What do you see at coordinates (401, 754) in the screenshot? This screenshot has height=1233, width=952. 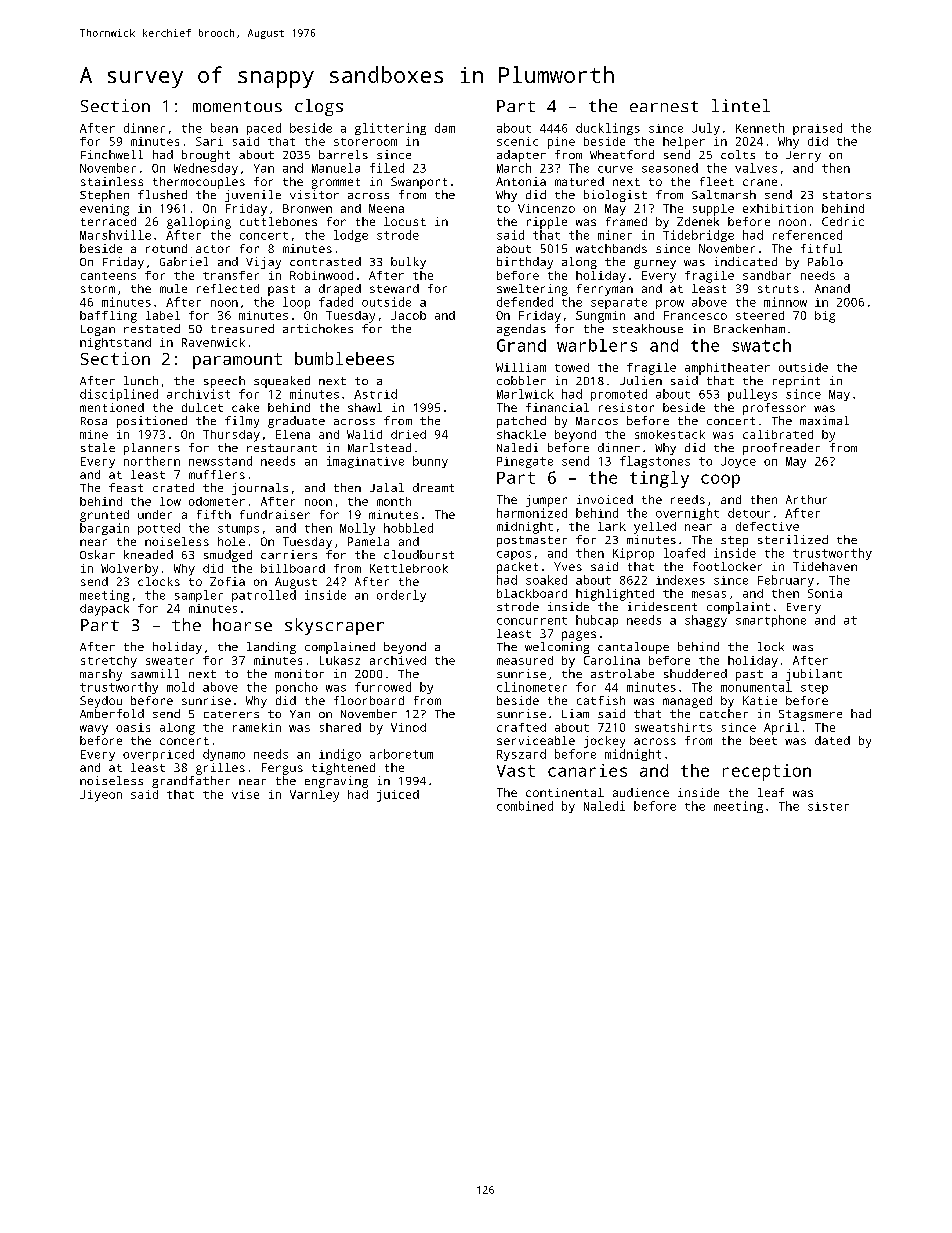 I see `arboretum` at bounding box center [401, 754].
